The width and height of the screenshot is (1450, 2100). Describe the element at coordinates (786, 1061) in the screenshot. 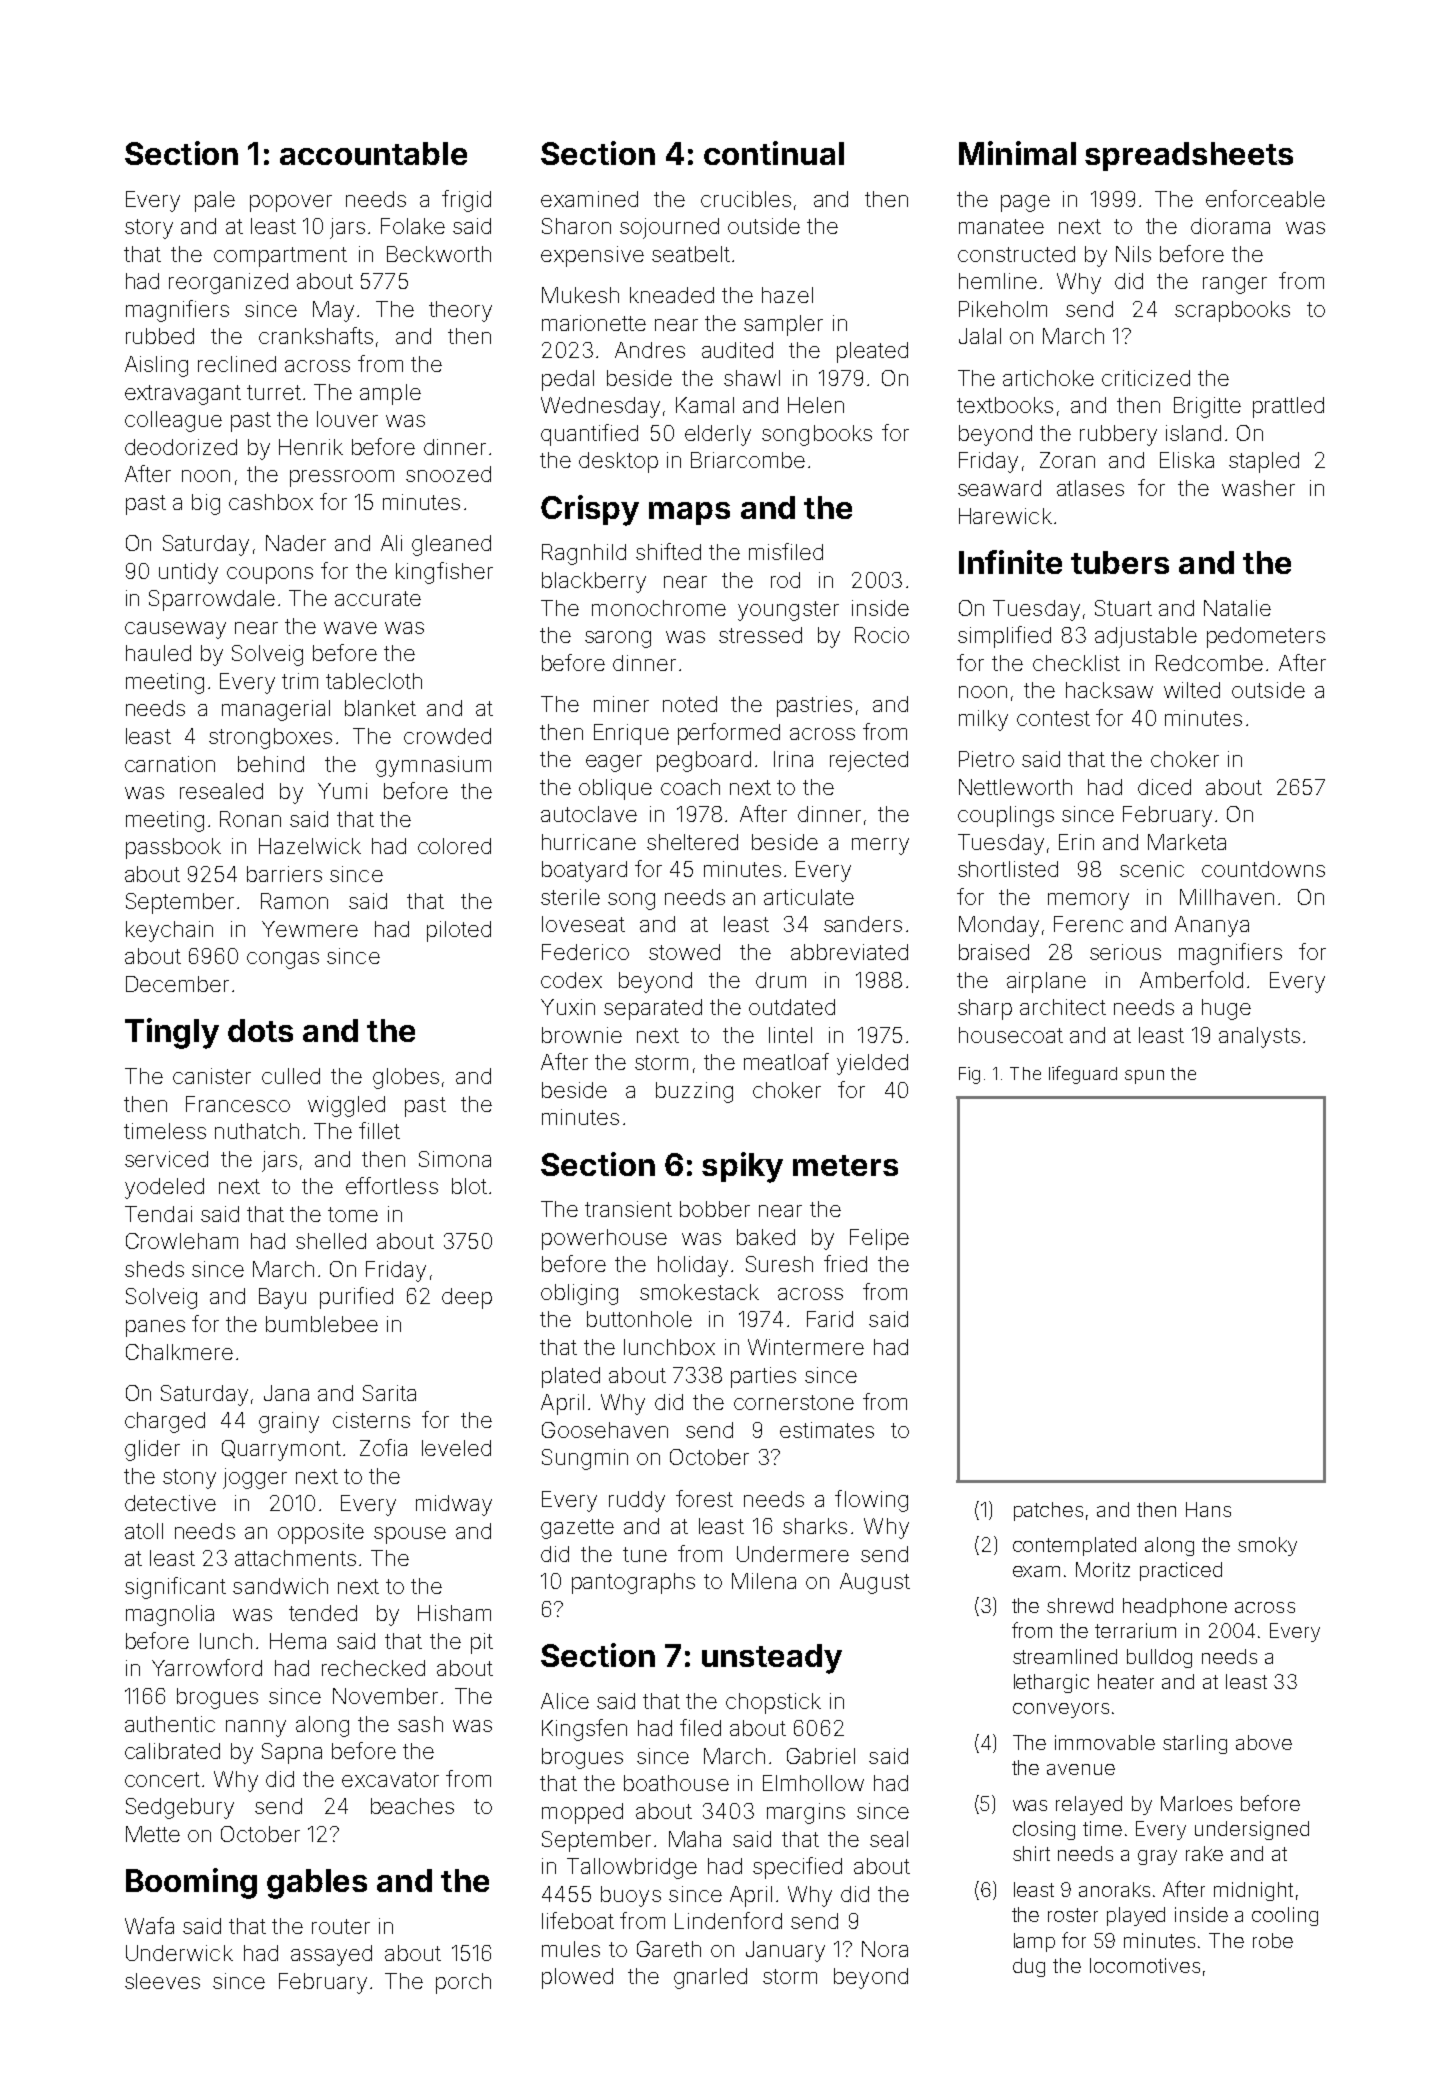

I see `meatloaf` at that location.
